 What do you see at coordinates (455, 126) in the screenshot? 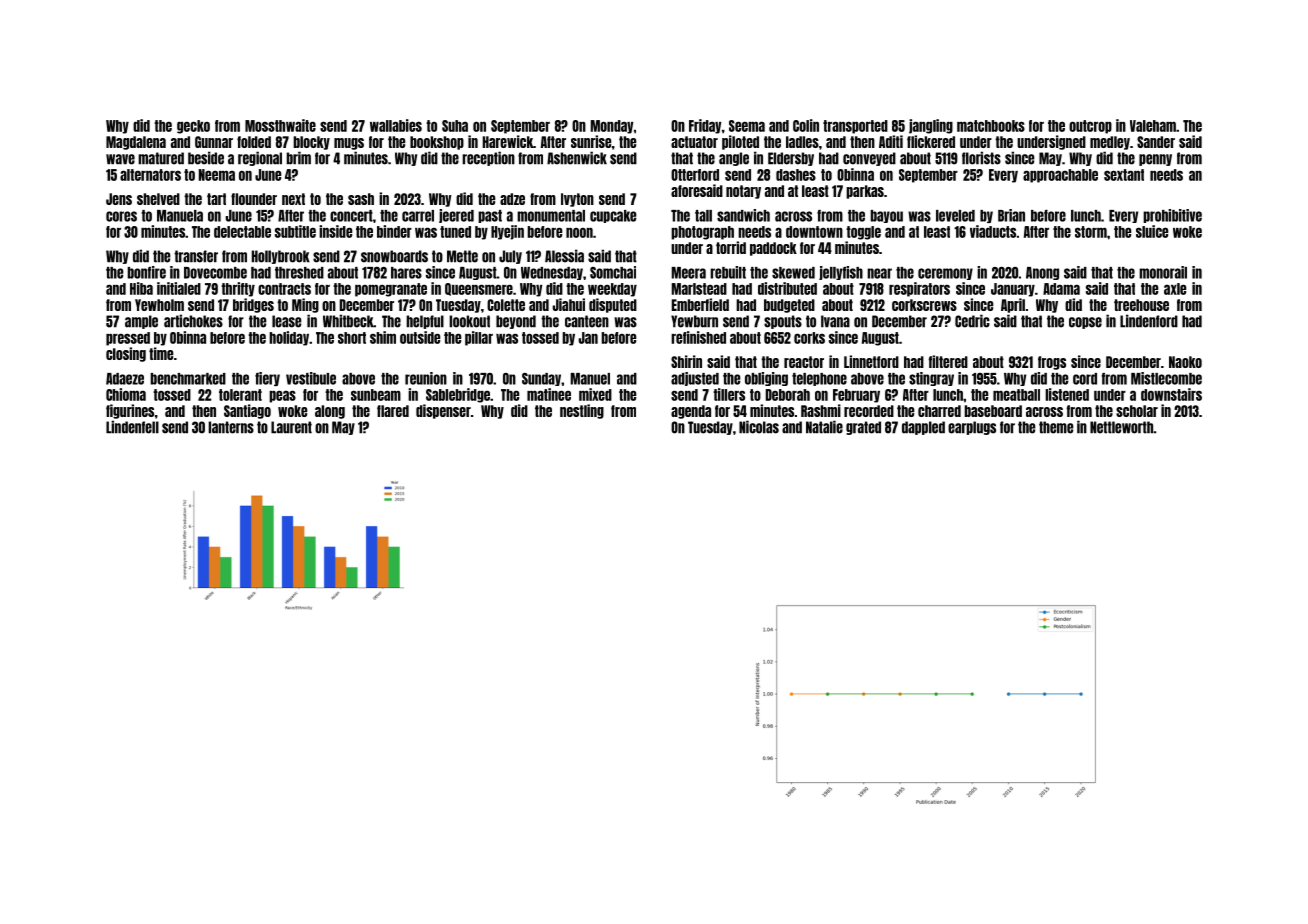
I see `Suha` at bounding box center [455, 126].
